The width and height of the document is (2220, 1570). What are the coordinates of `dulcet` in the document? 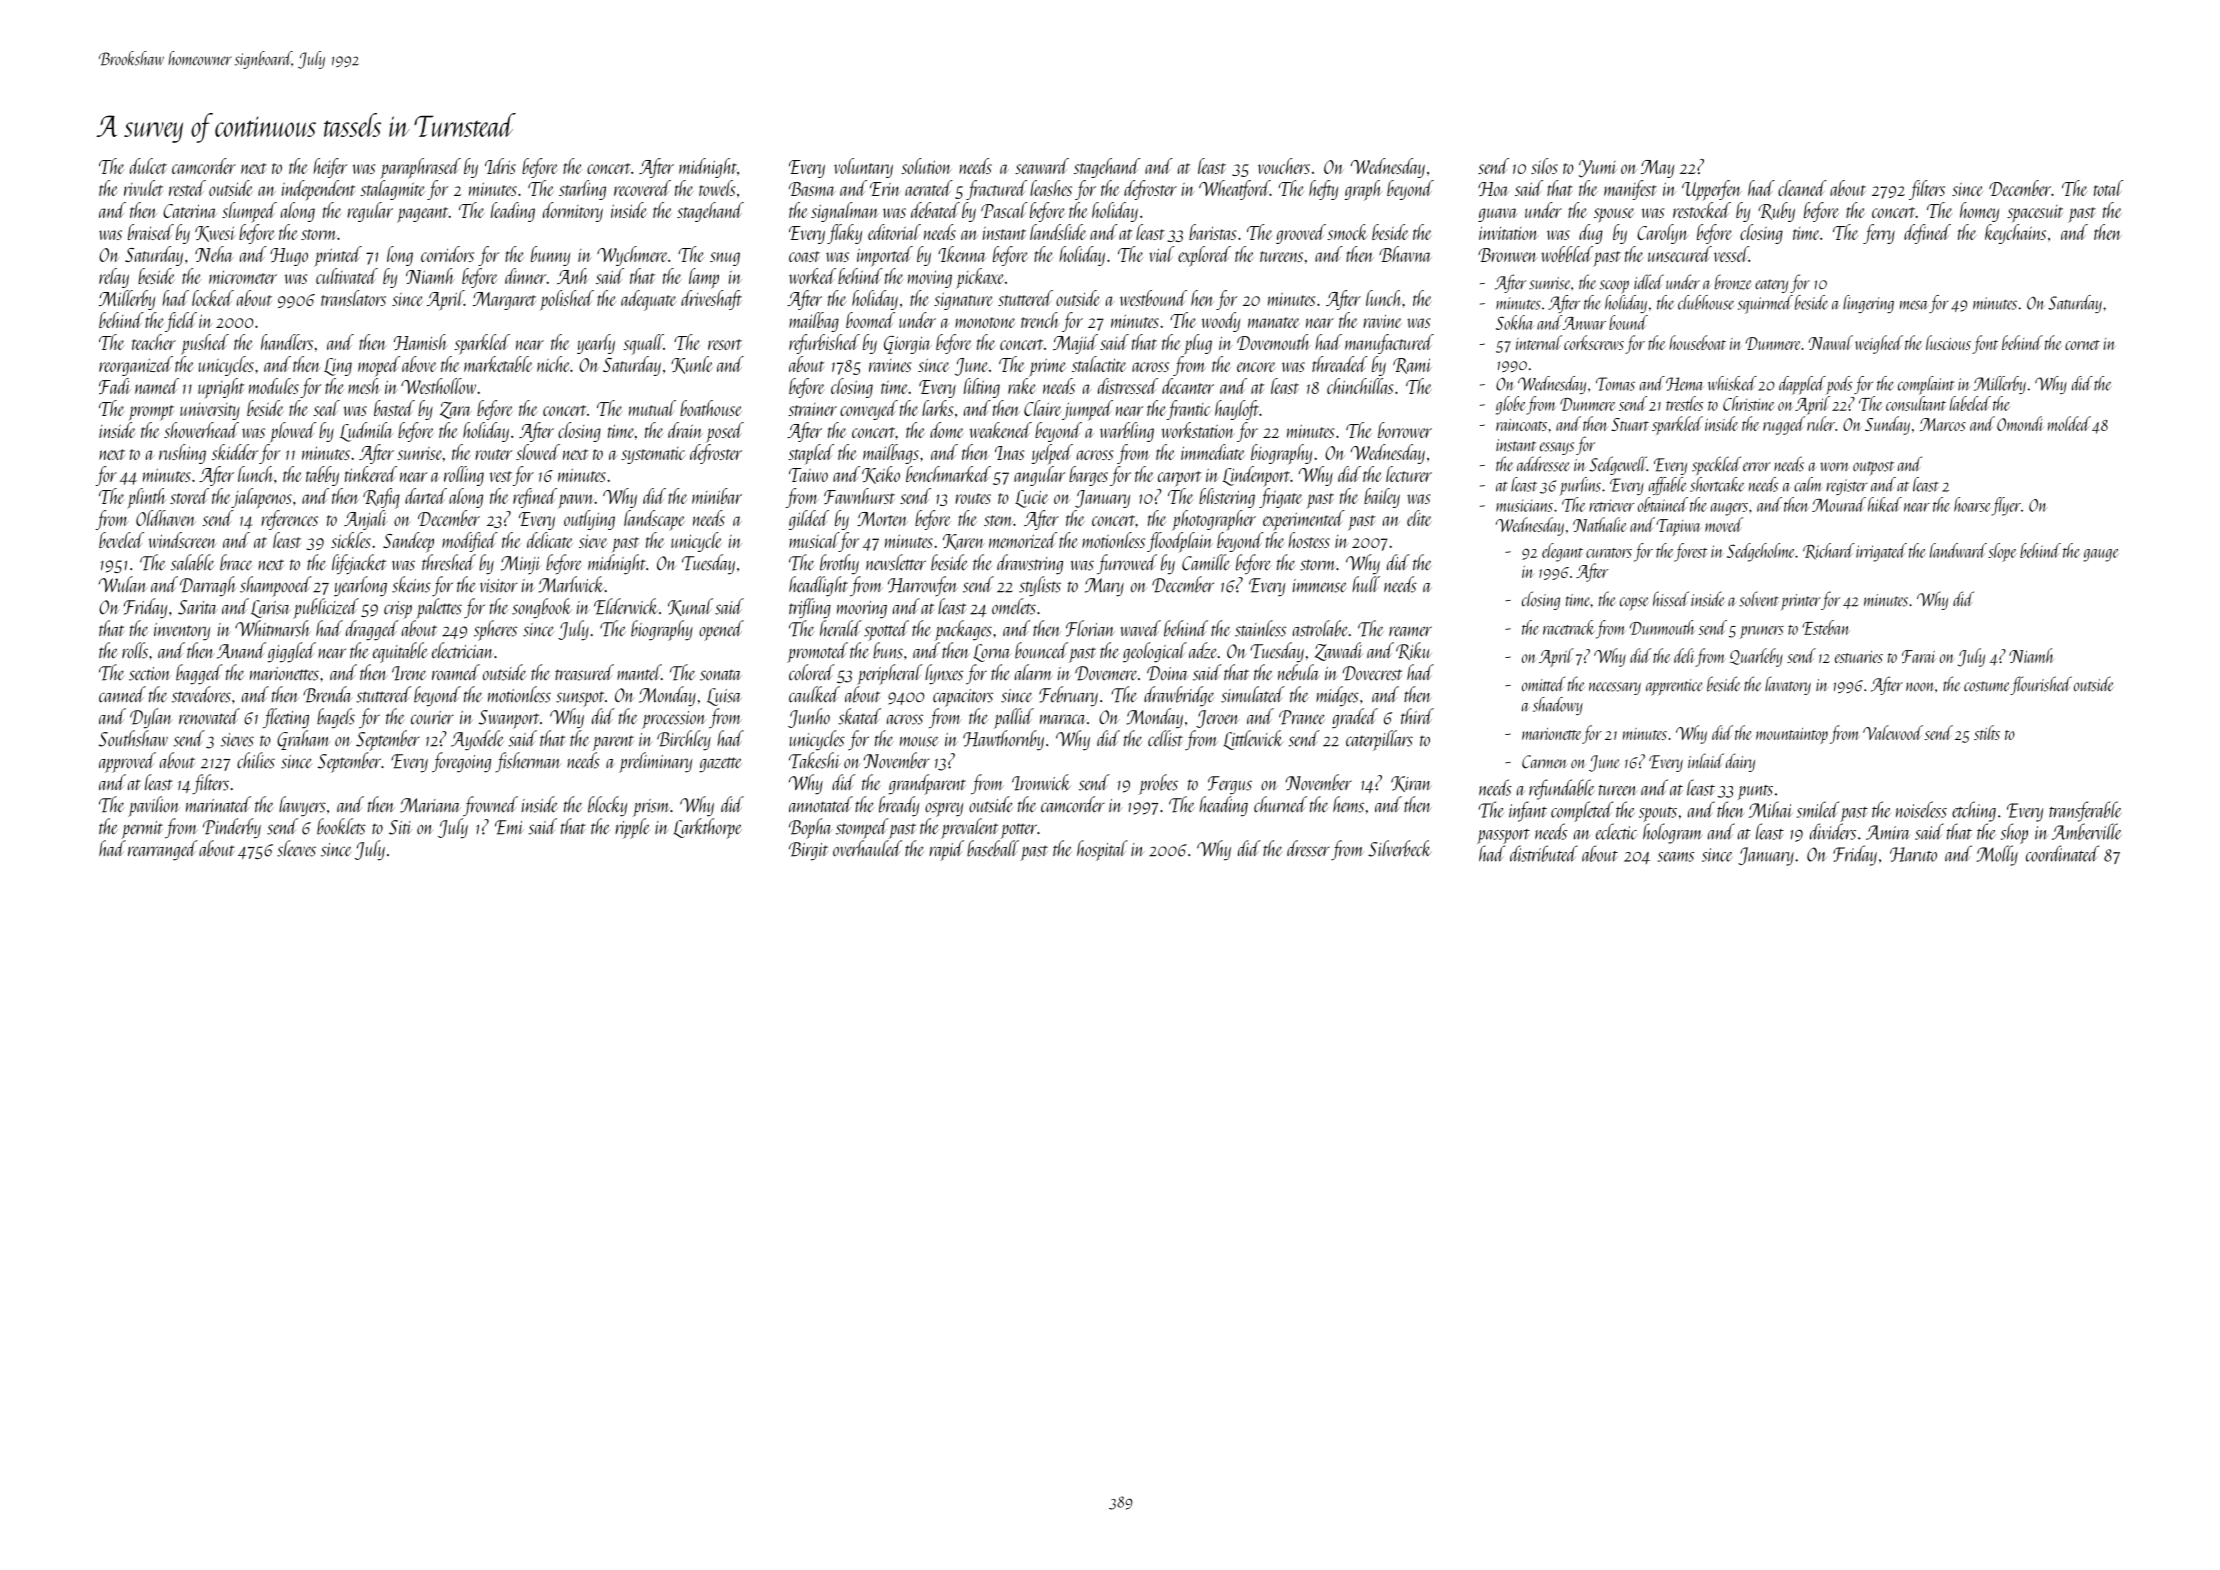 It's located at (148, 166).
